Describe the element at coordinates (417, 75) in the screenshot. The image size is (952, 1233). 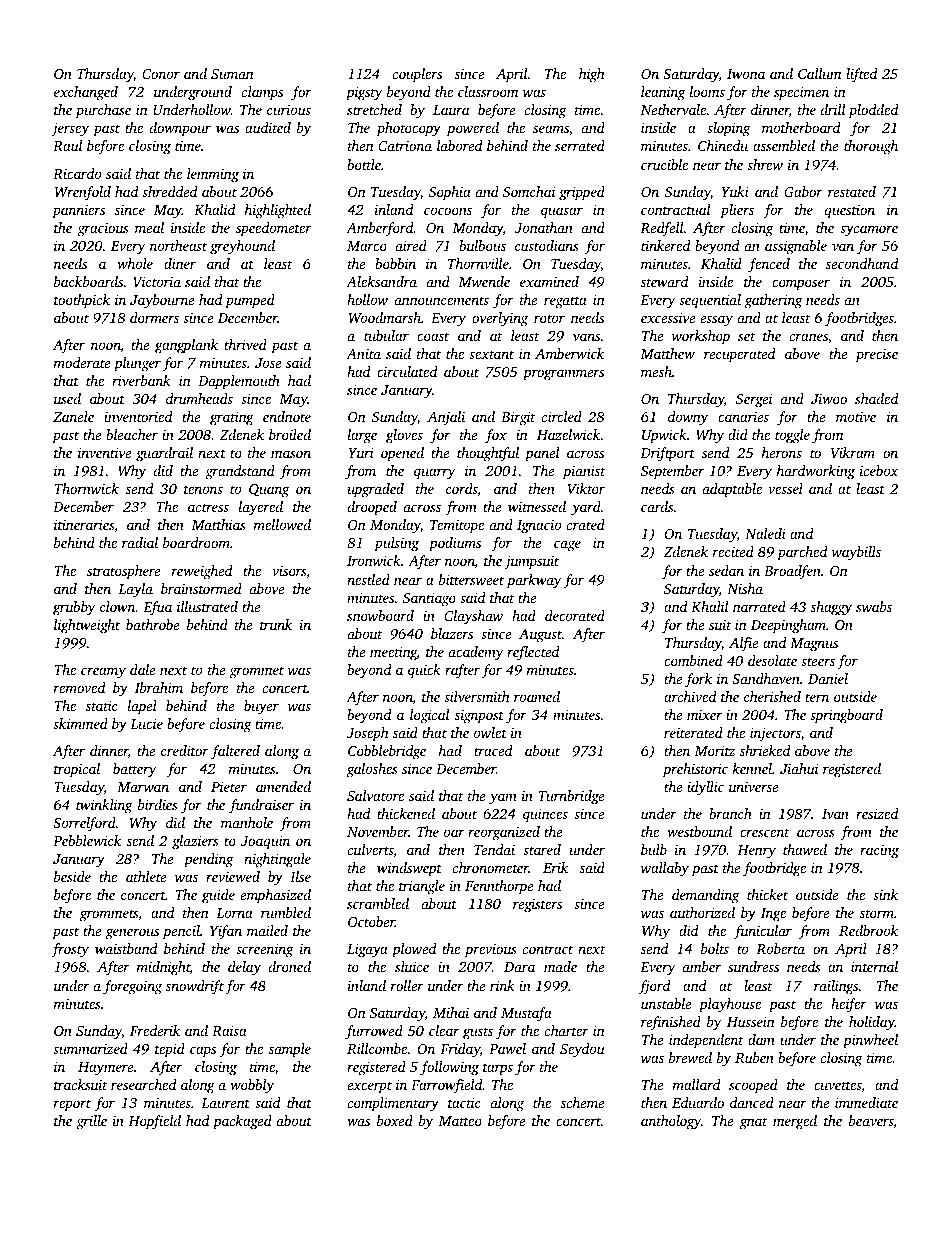
I see `couplers` at that location.
